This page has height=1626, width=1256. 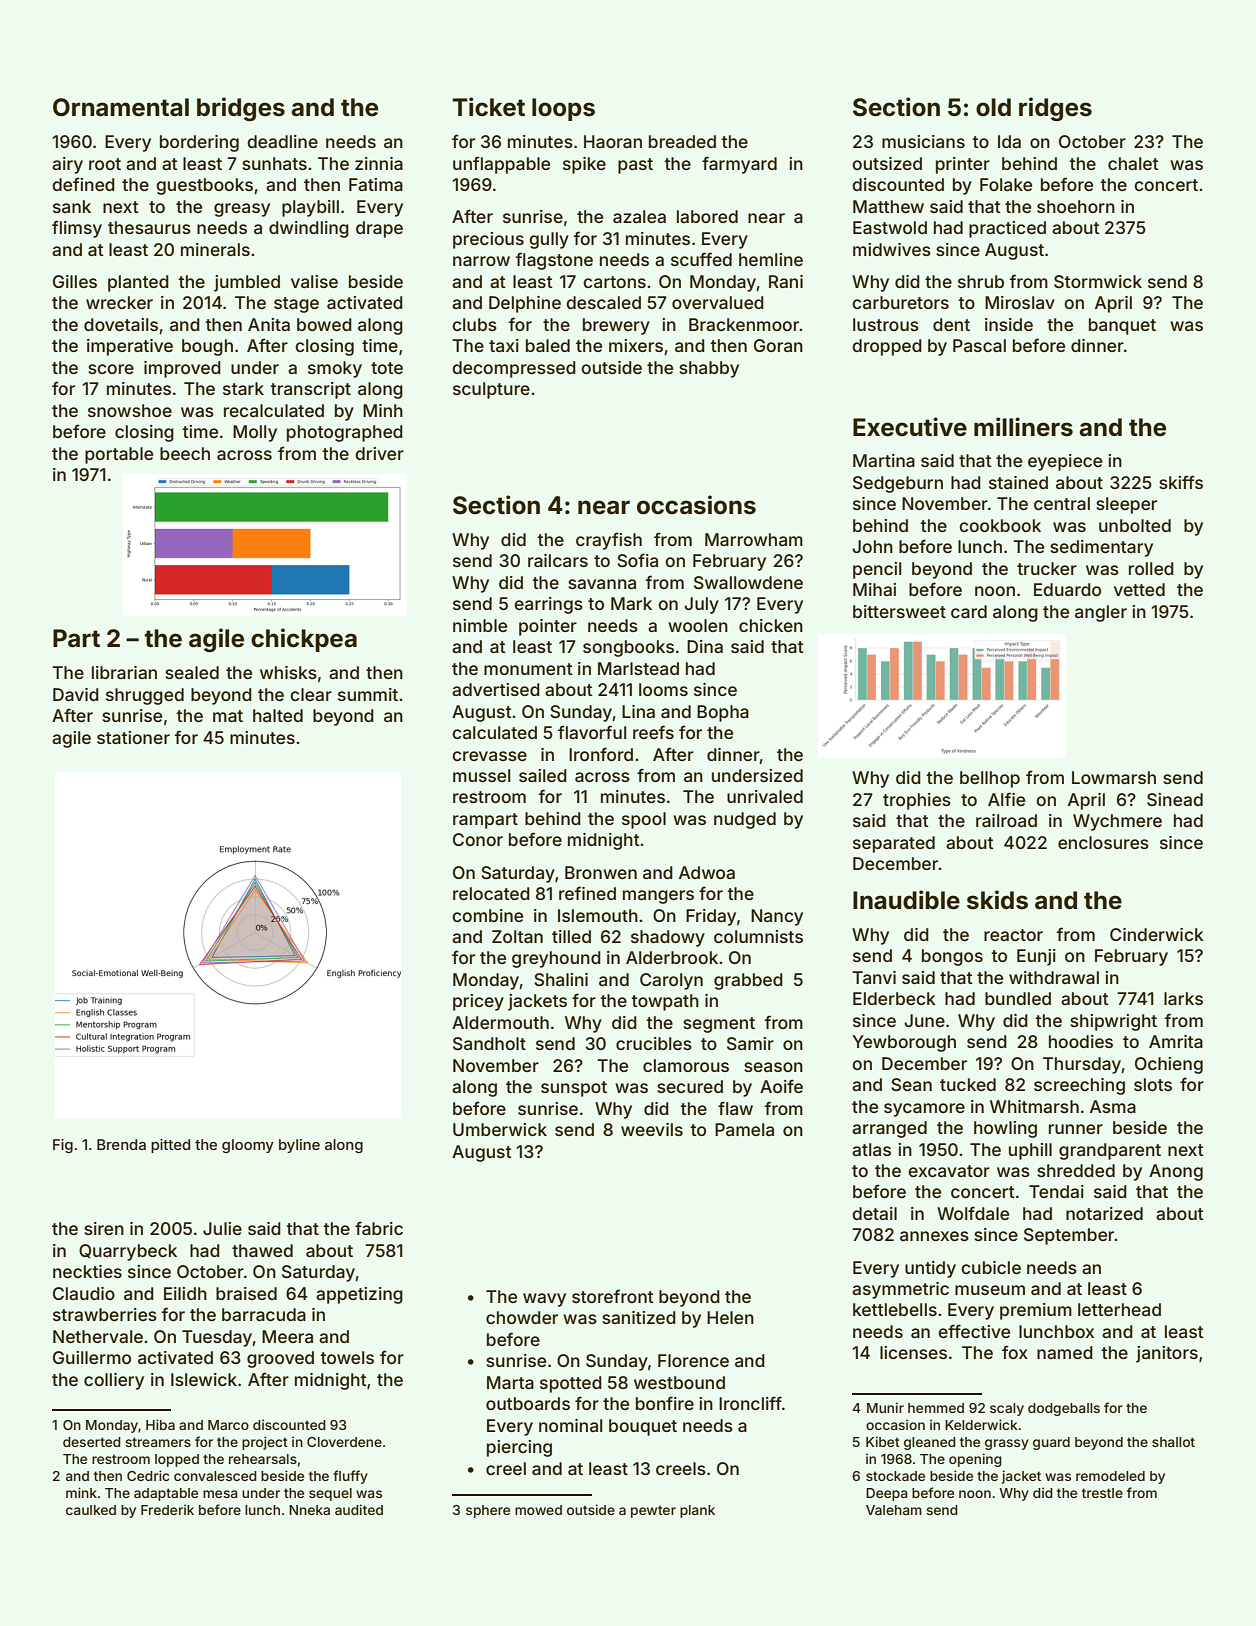 What do you see at coordinates (67, 165) in the page?
I see `airy` at bounding box center [67, 165].
